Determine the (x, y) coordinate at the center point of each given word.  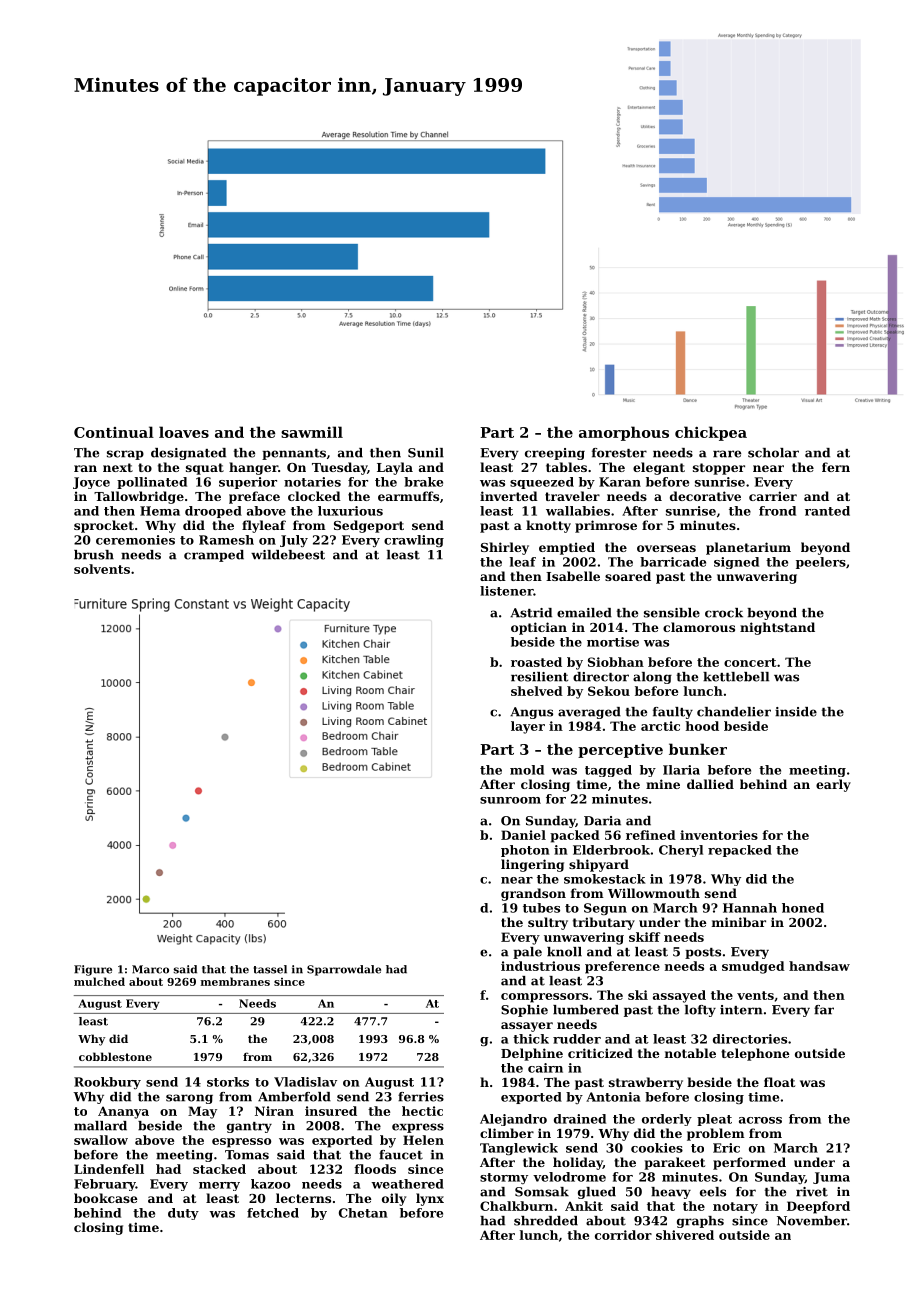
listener (506, 591)
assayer (527, 1027)
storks (228, 1082)
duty (183, 1214)
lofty (700, 1011)
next (118, 467)
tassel (270, 969)
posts (703, 953)
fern (836, 467)
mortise (613, 642)
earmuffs (408, 496)
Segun (605, 909)
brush (94, 555)
